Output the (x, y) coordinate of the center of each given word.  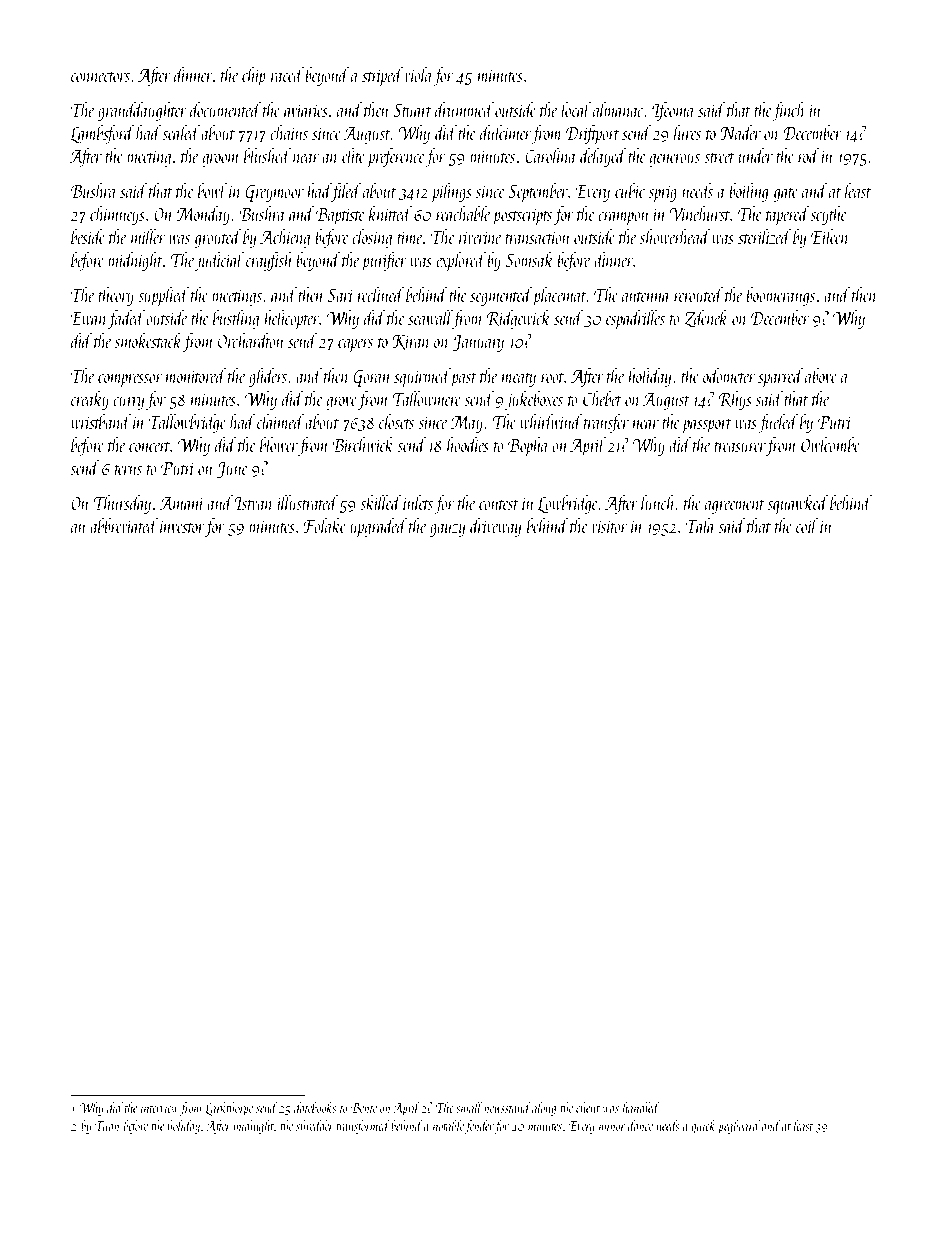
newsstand (507, 1107)
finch (788, 111)
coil (807, 525)
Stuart (412, 110)
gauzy (447, 530)
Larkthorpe (229, 1109)
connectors (100, 77)
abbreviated (124, 525)
